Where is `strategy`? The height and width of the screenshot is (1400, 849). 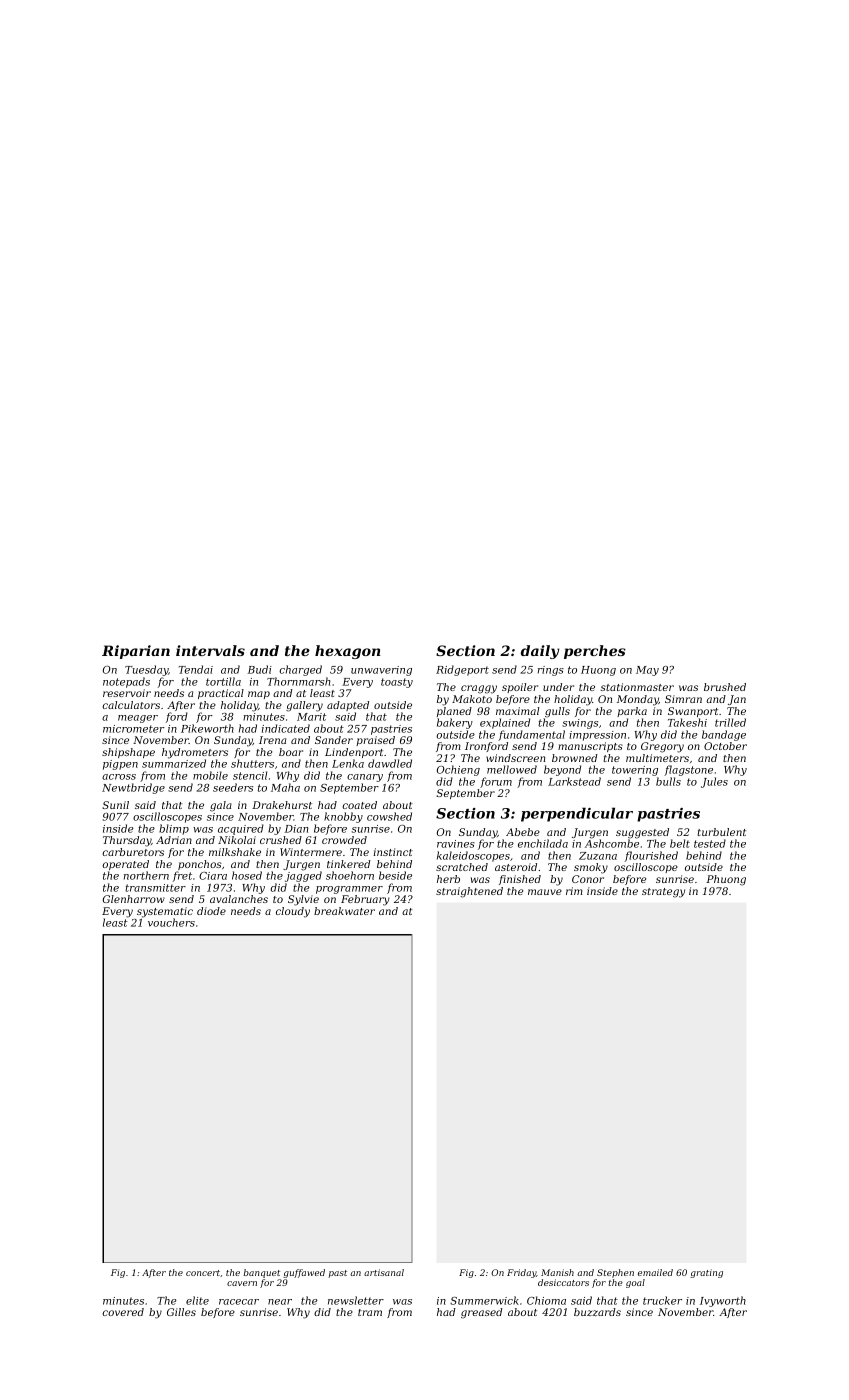 strategy is located at coordinates (663, 893).
